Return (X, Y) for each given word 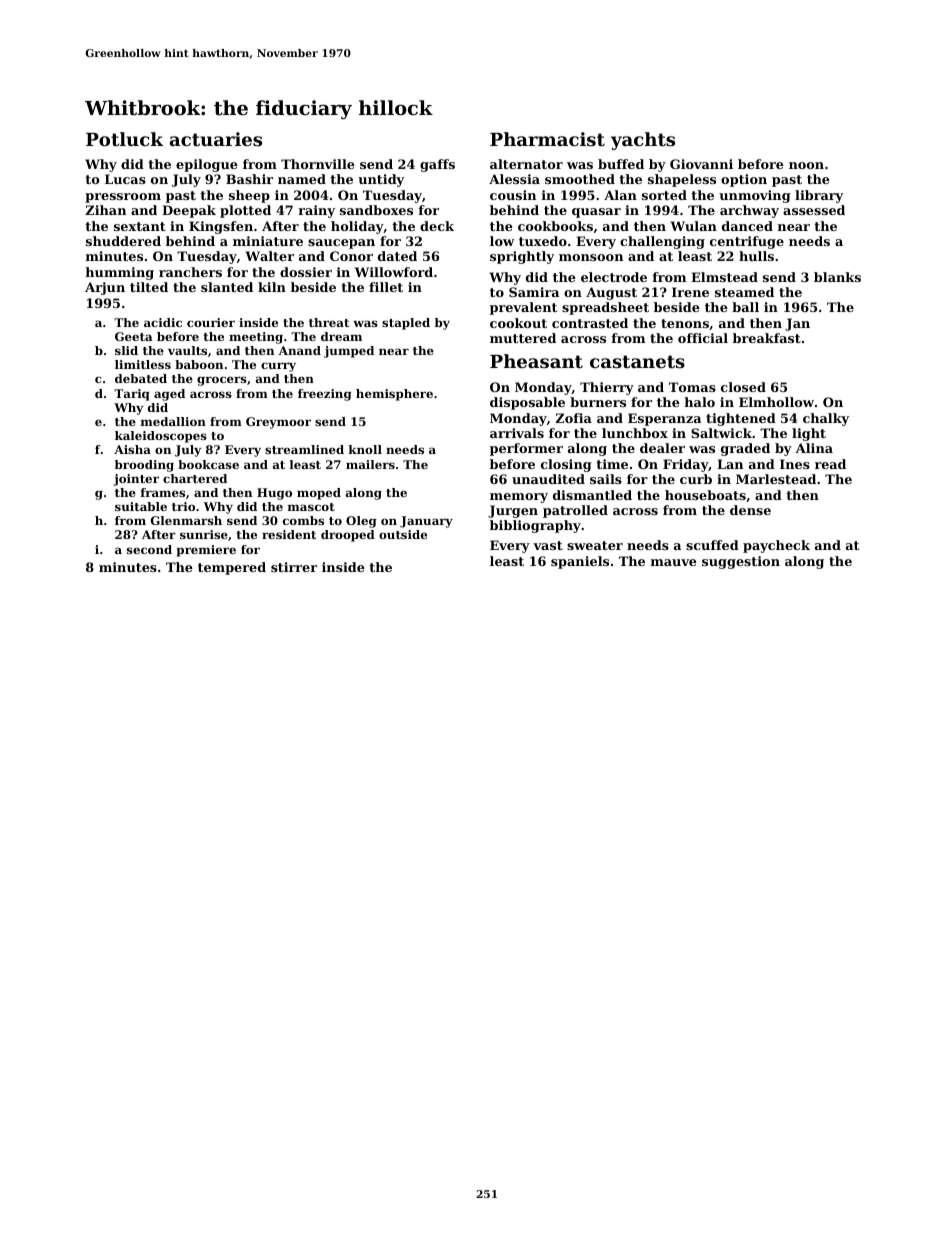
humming (119, 273)
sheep (249, 196)
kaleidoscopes (161, 437)
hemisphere (394, 395)
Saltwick (721, 433)
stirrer (294, 567)
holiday (357, 227)
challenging (662, 242)
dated (397, 256)
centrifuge (747, 242)
